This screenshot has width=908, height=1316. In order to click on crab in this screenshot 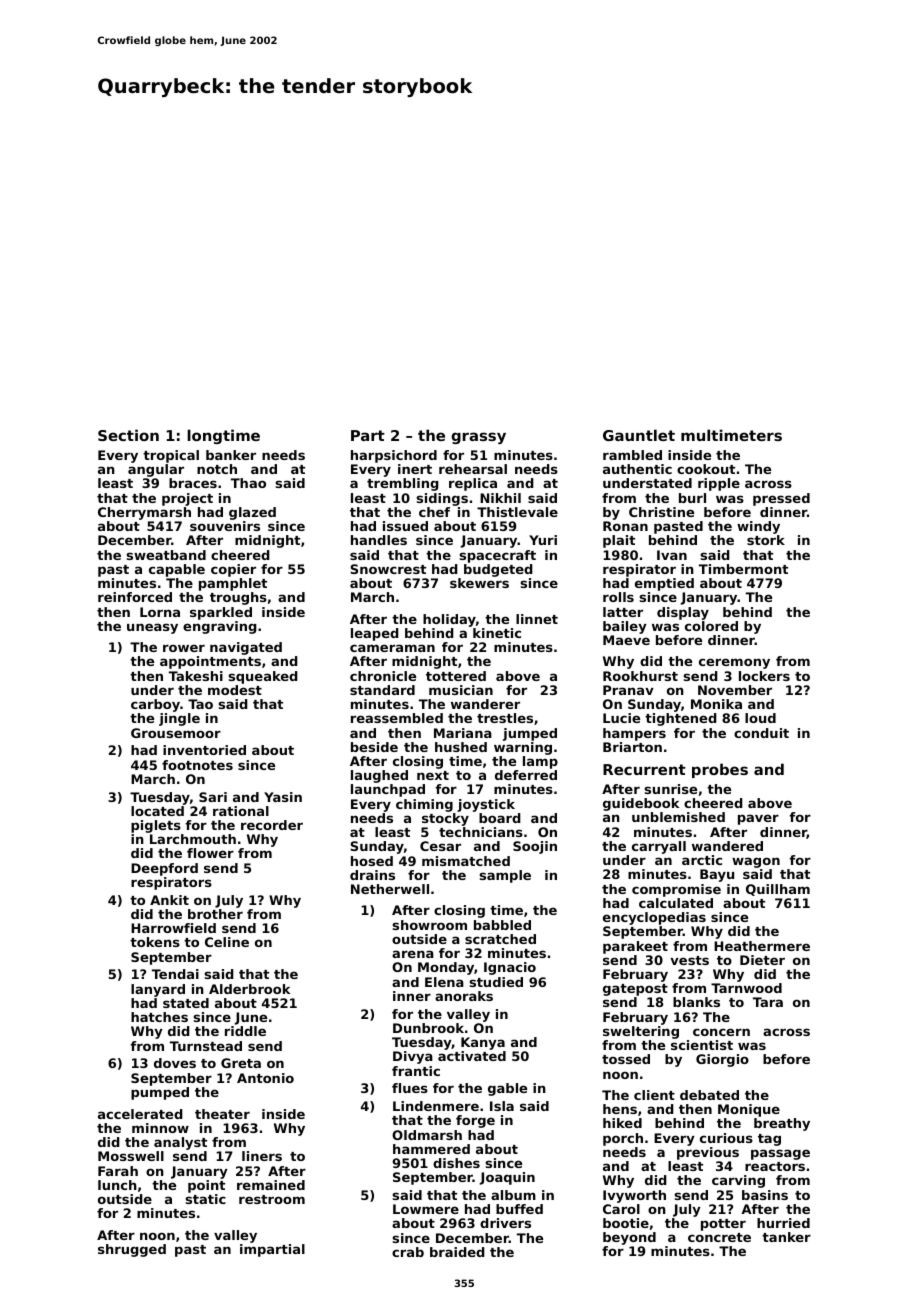, I will do `click(408, 1252)`.
